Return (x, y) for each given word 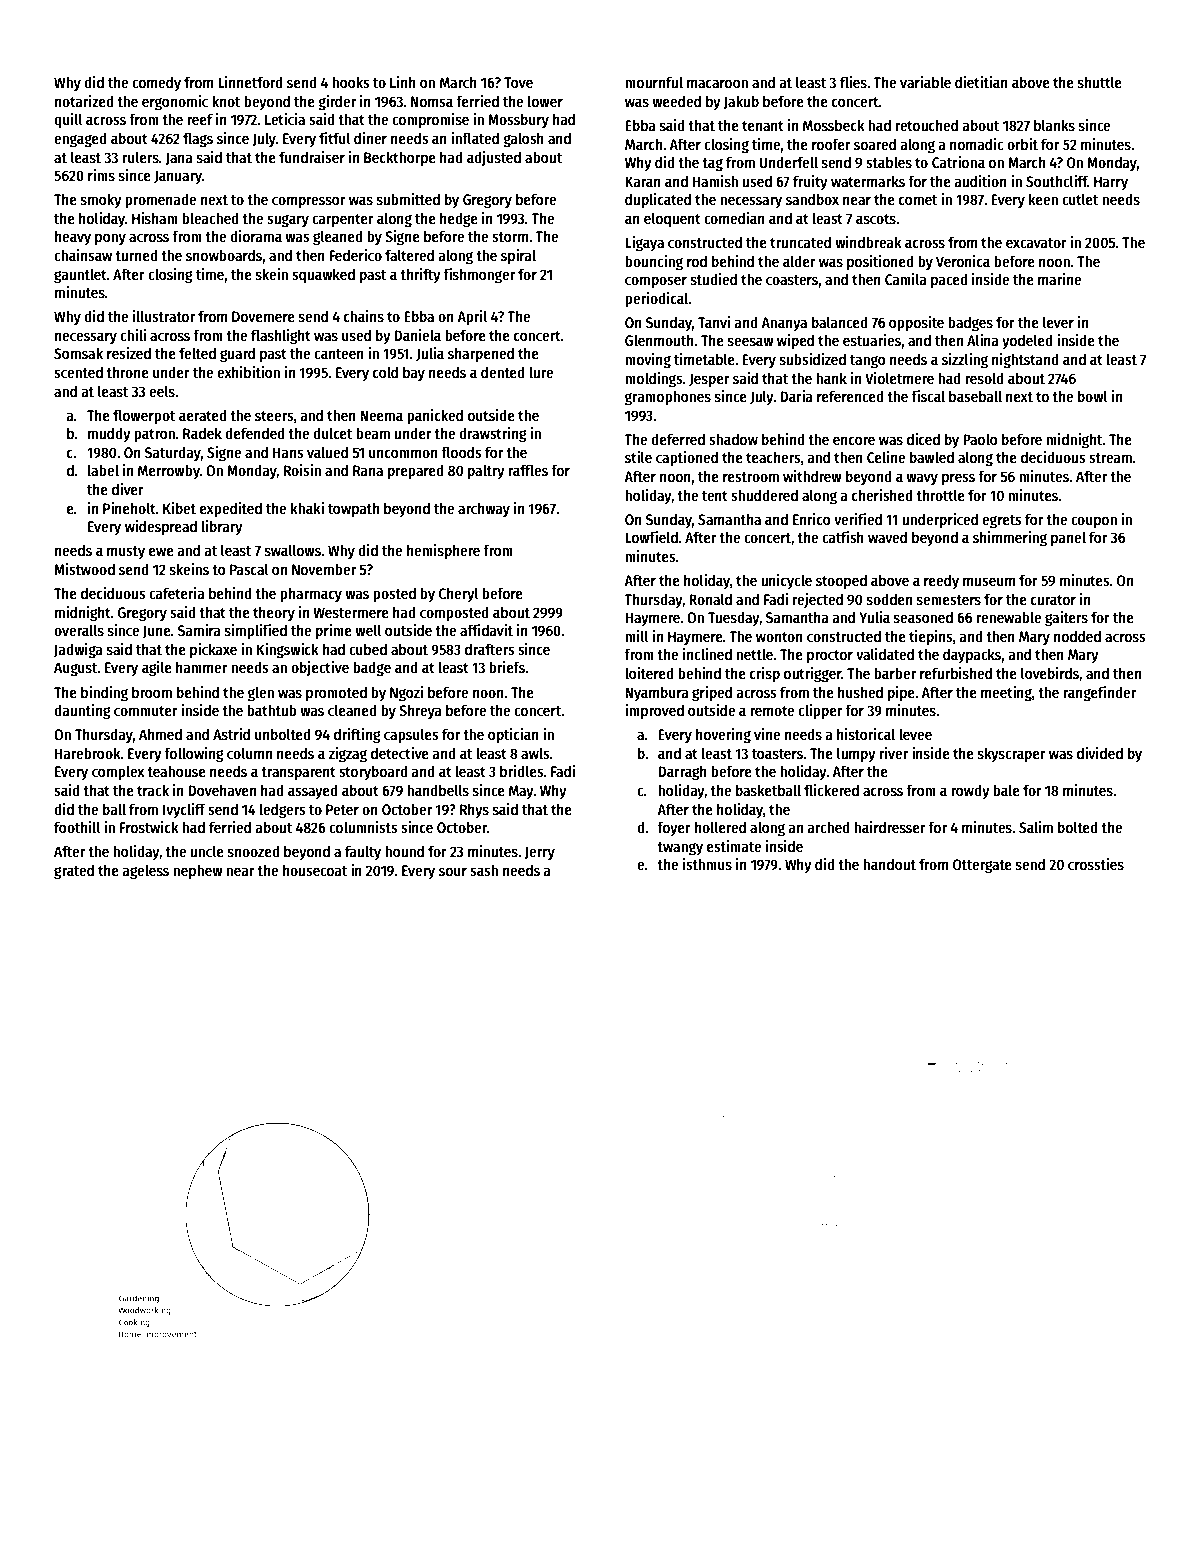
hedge (459, 220)
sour (453, 871)
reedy (941, 581)
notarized (84, 101)
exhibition (248, 372)
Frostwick (149, 827)
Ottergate (982, 866)
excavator (1036, 243)
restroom (751, 477)
